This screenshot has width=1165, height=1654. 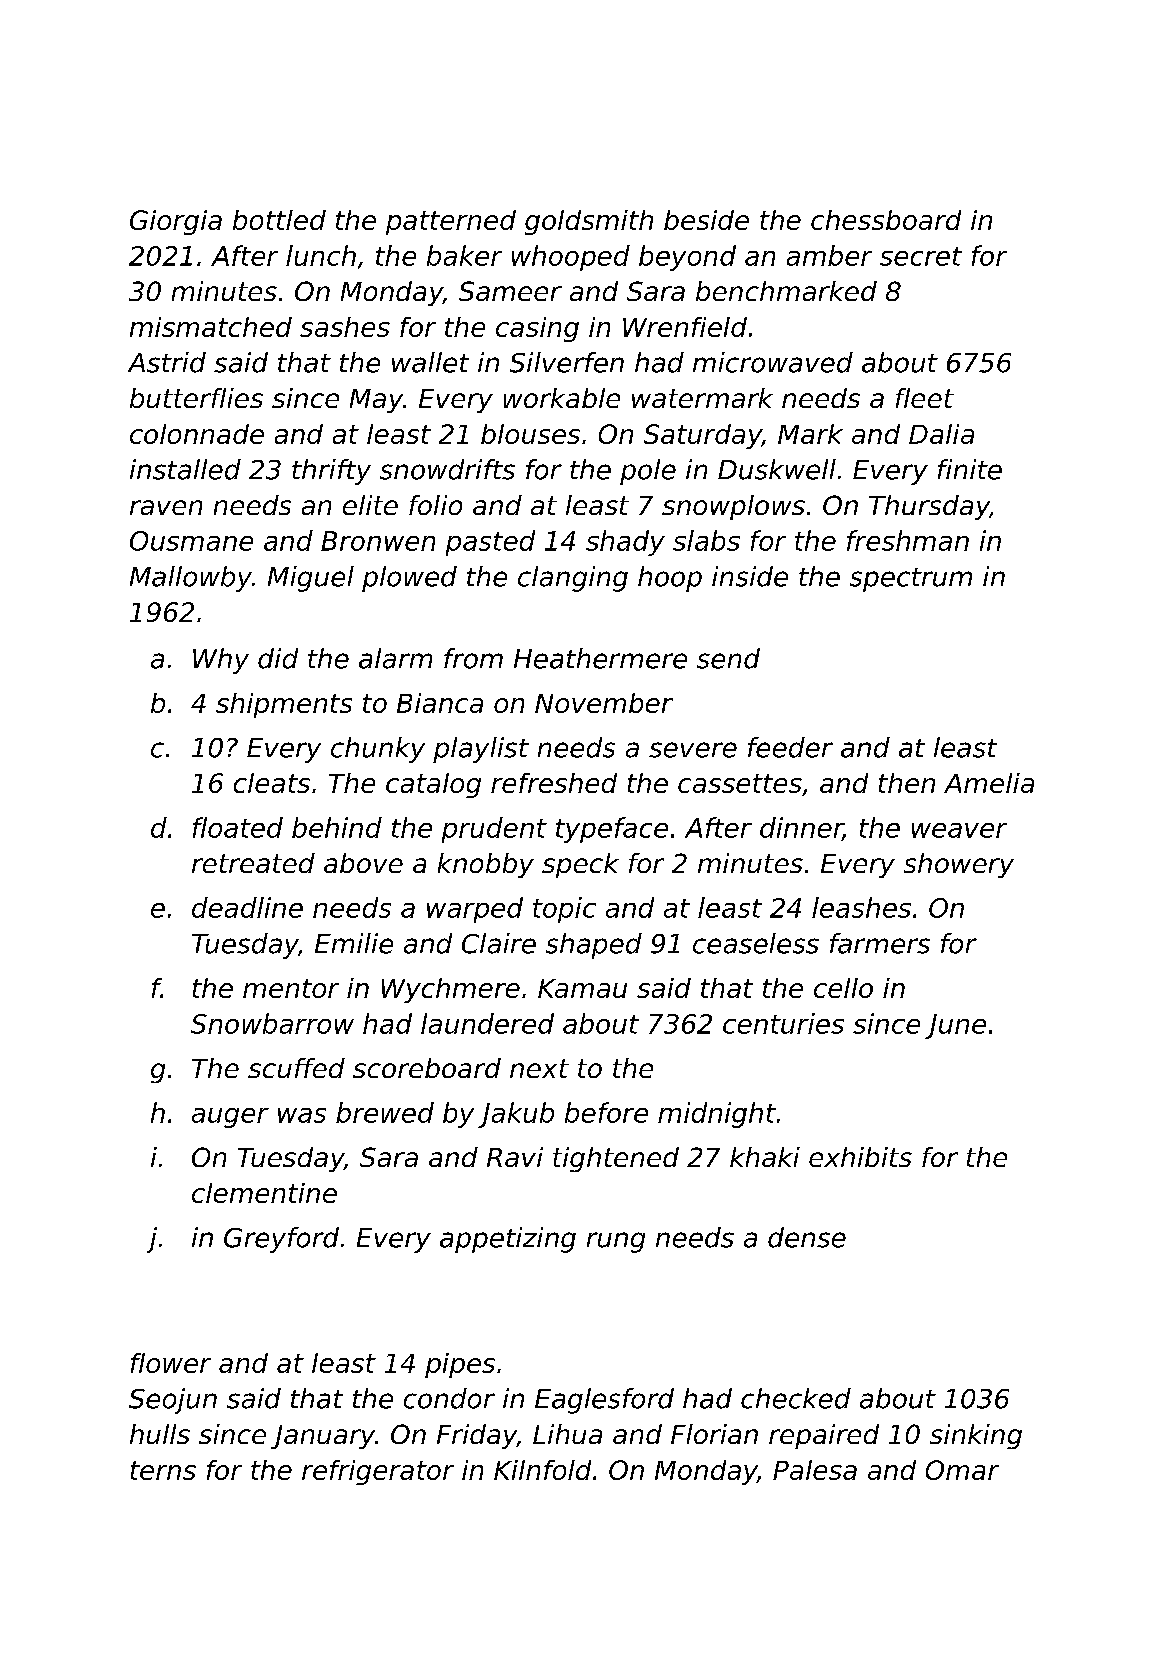 I want to click on Miguel, so click(x=311, y=579).
